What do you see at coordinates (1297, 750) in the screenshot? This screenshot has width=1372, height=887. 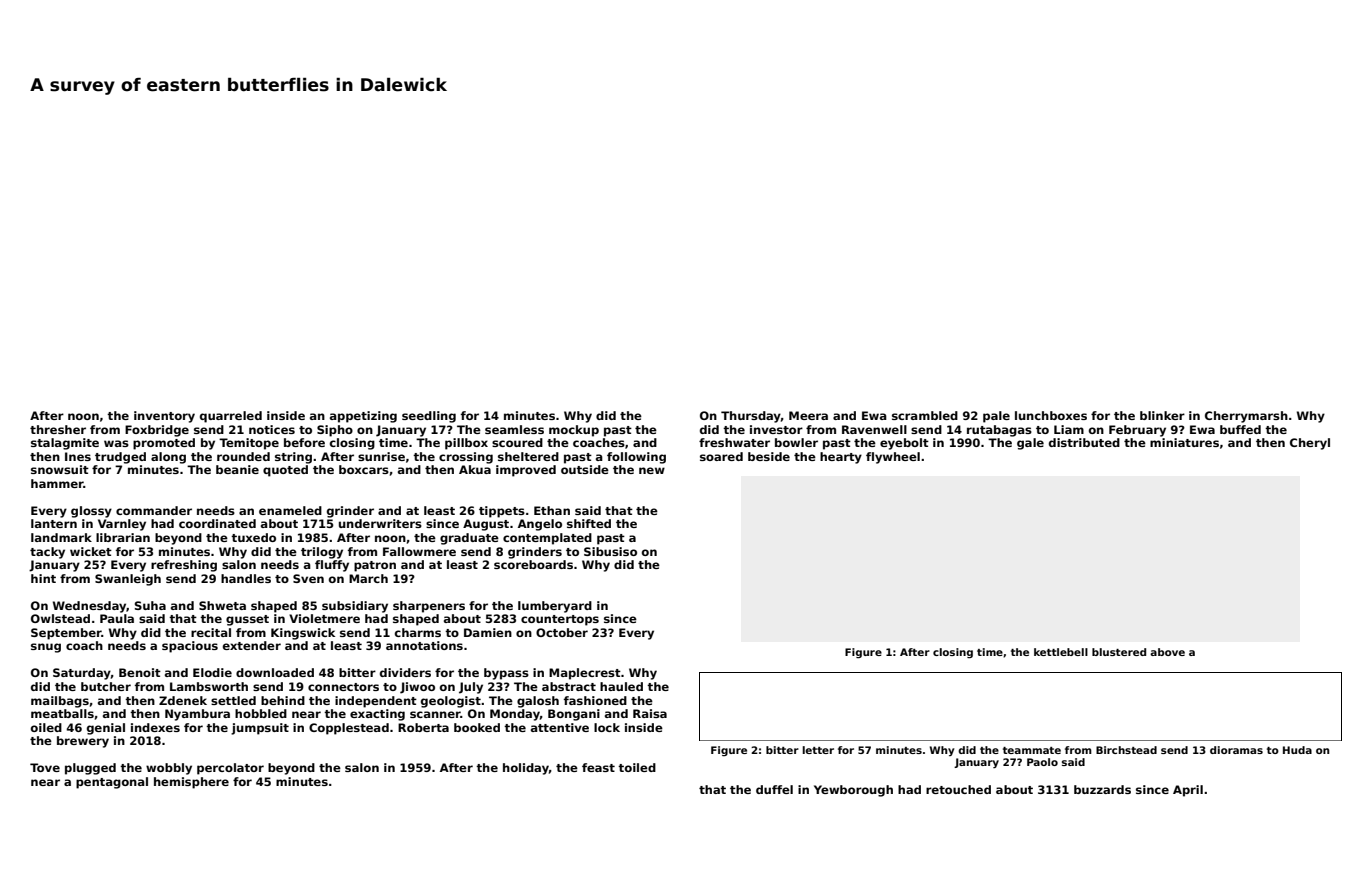 I see `Huda` at bounding box center [1297, 750].
